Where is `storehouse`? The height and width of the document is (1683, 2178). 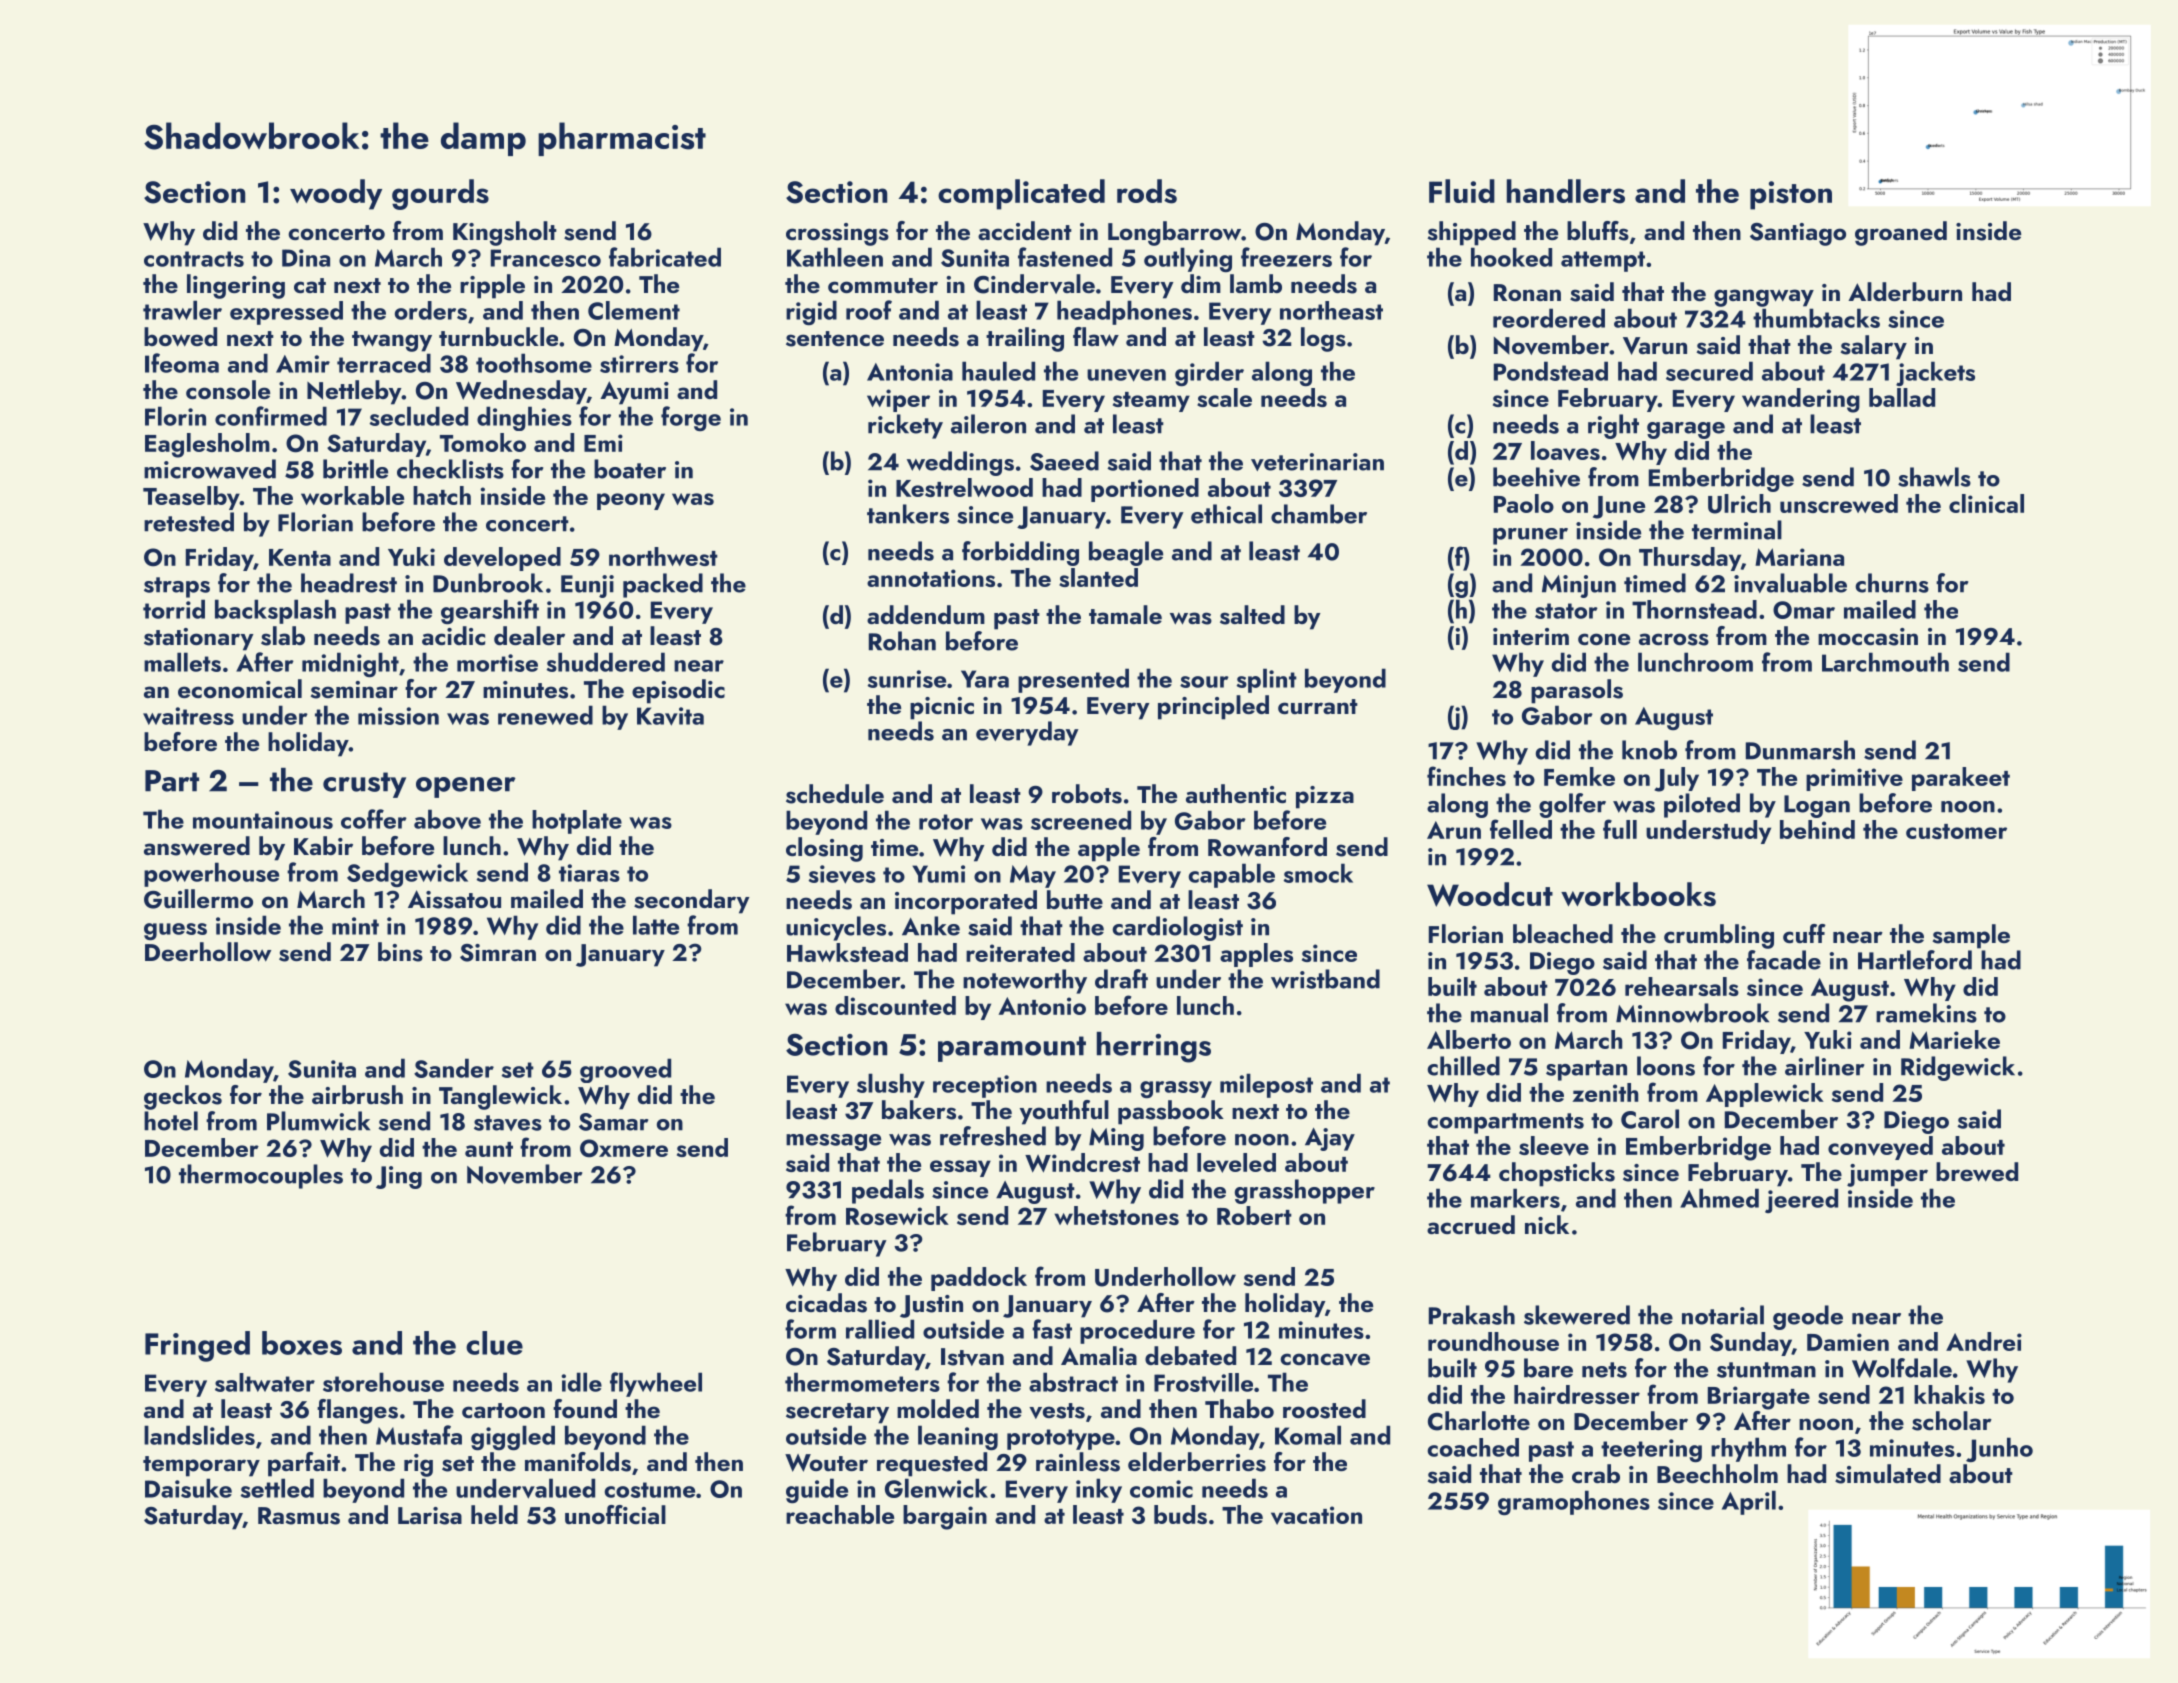 storehouse is located at coordinates (383, 1382).
